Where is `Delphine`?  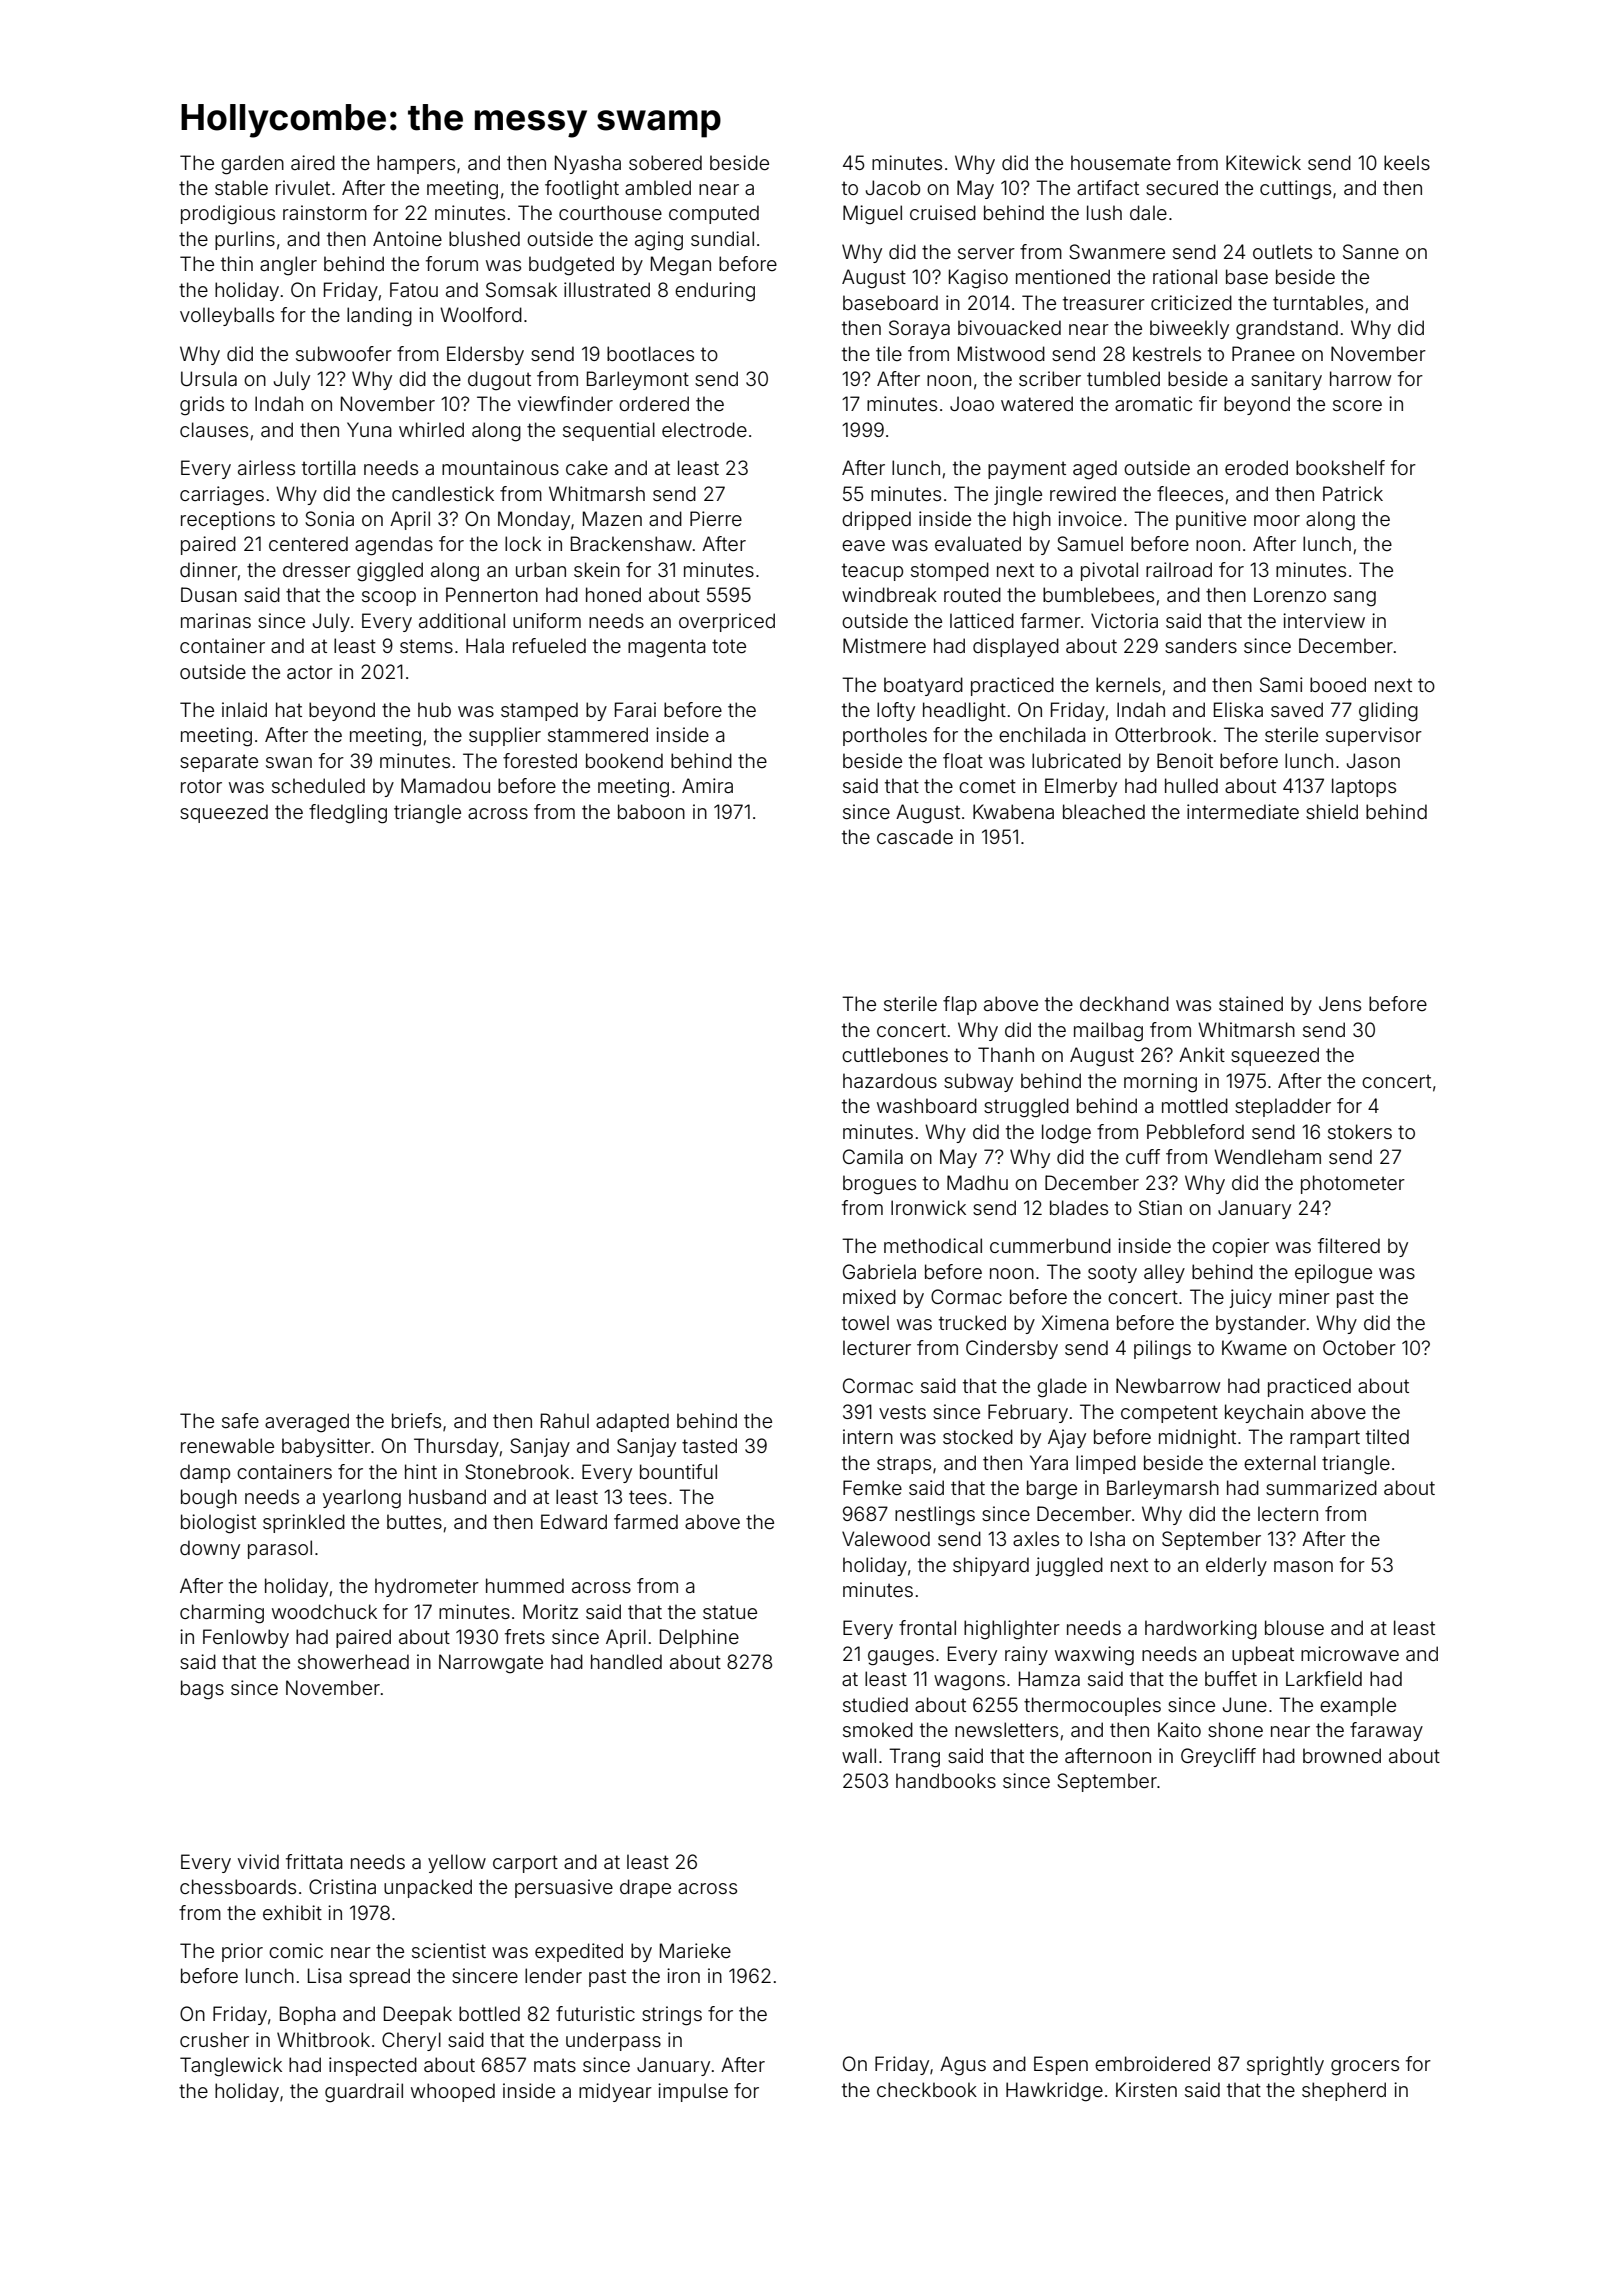
Delphine is located at coordinates (699, 1638).
